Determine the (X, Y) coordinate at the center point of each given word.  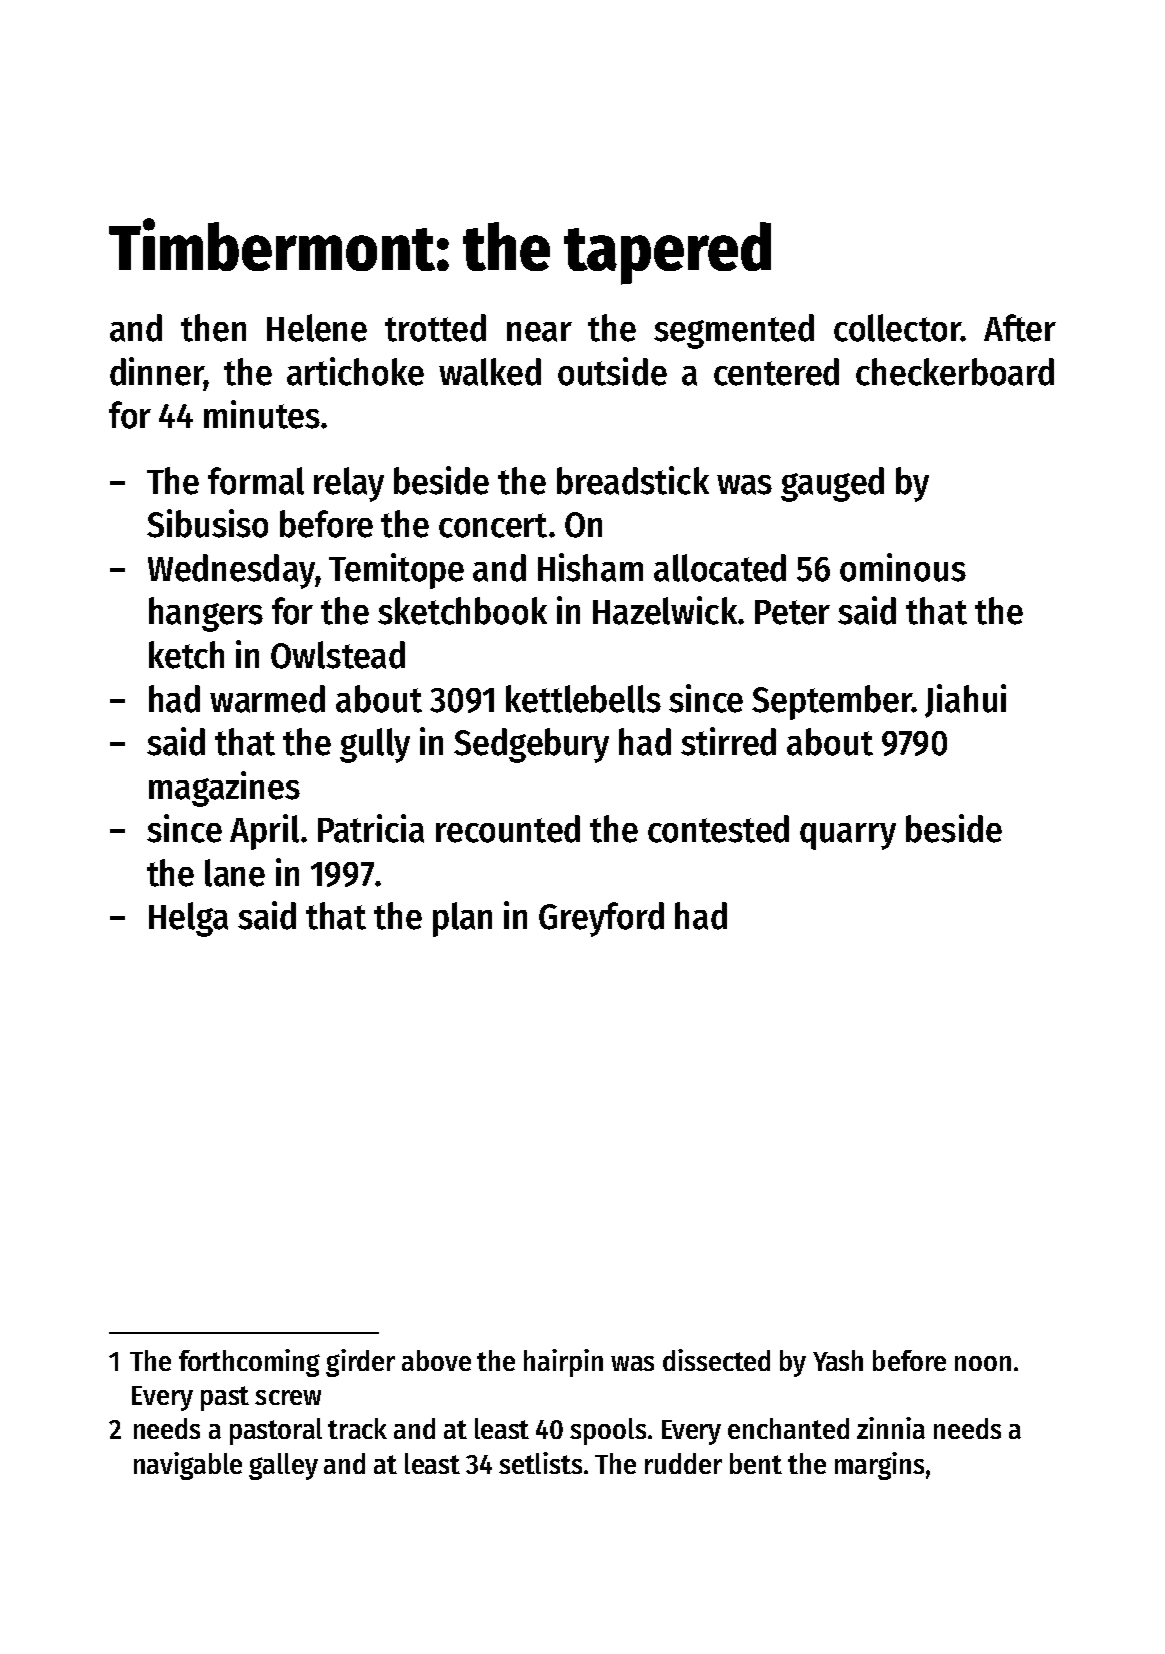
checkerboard (955, 372)
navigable (188, 1466)
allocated (720, 568)
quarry (848, 836)
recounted (508, 829)
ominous (903, 567)
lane (235, 873)
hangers (206, 614)
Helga (188, 919)
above (436, 1360)
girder (360, 1363)
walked (490, 372)
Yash (838, 1360)
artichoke (355, 371)
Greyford (601, 919)
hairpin (563, 1363)
